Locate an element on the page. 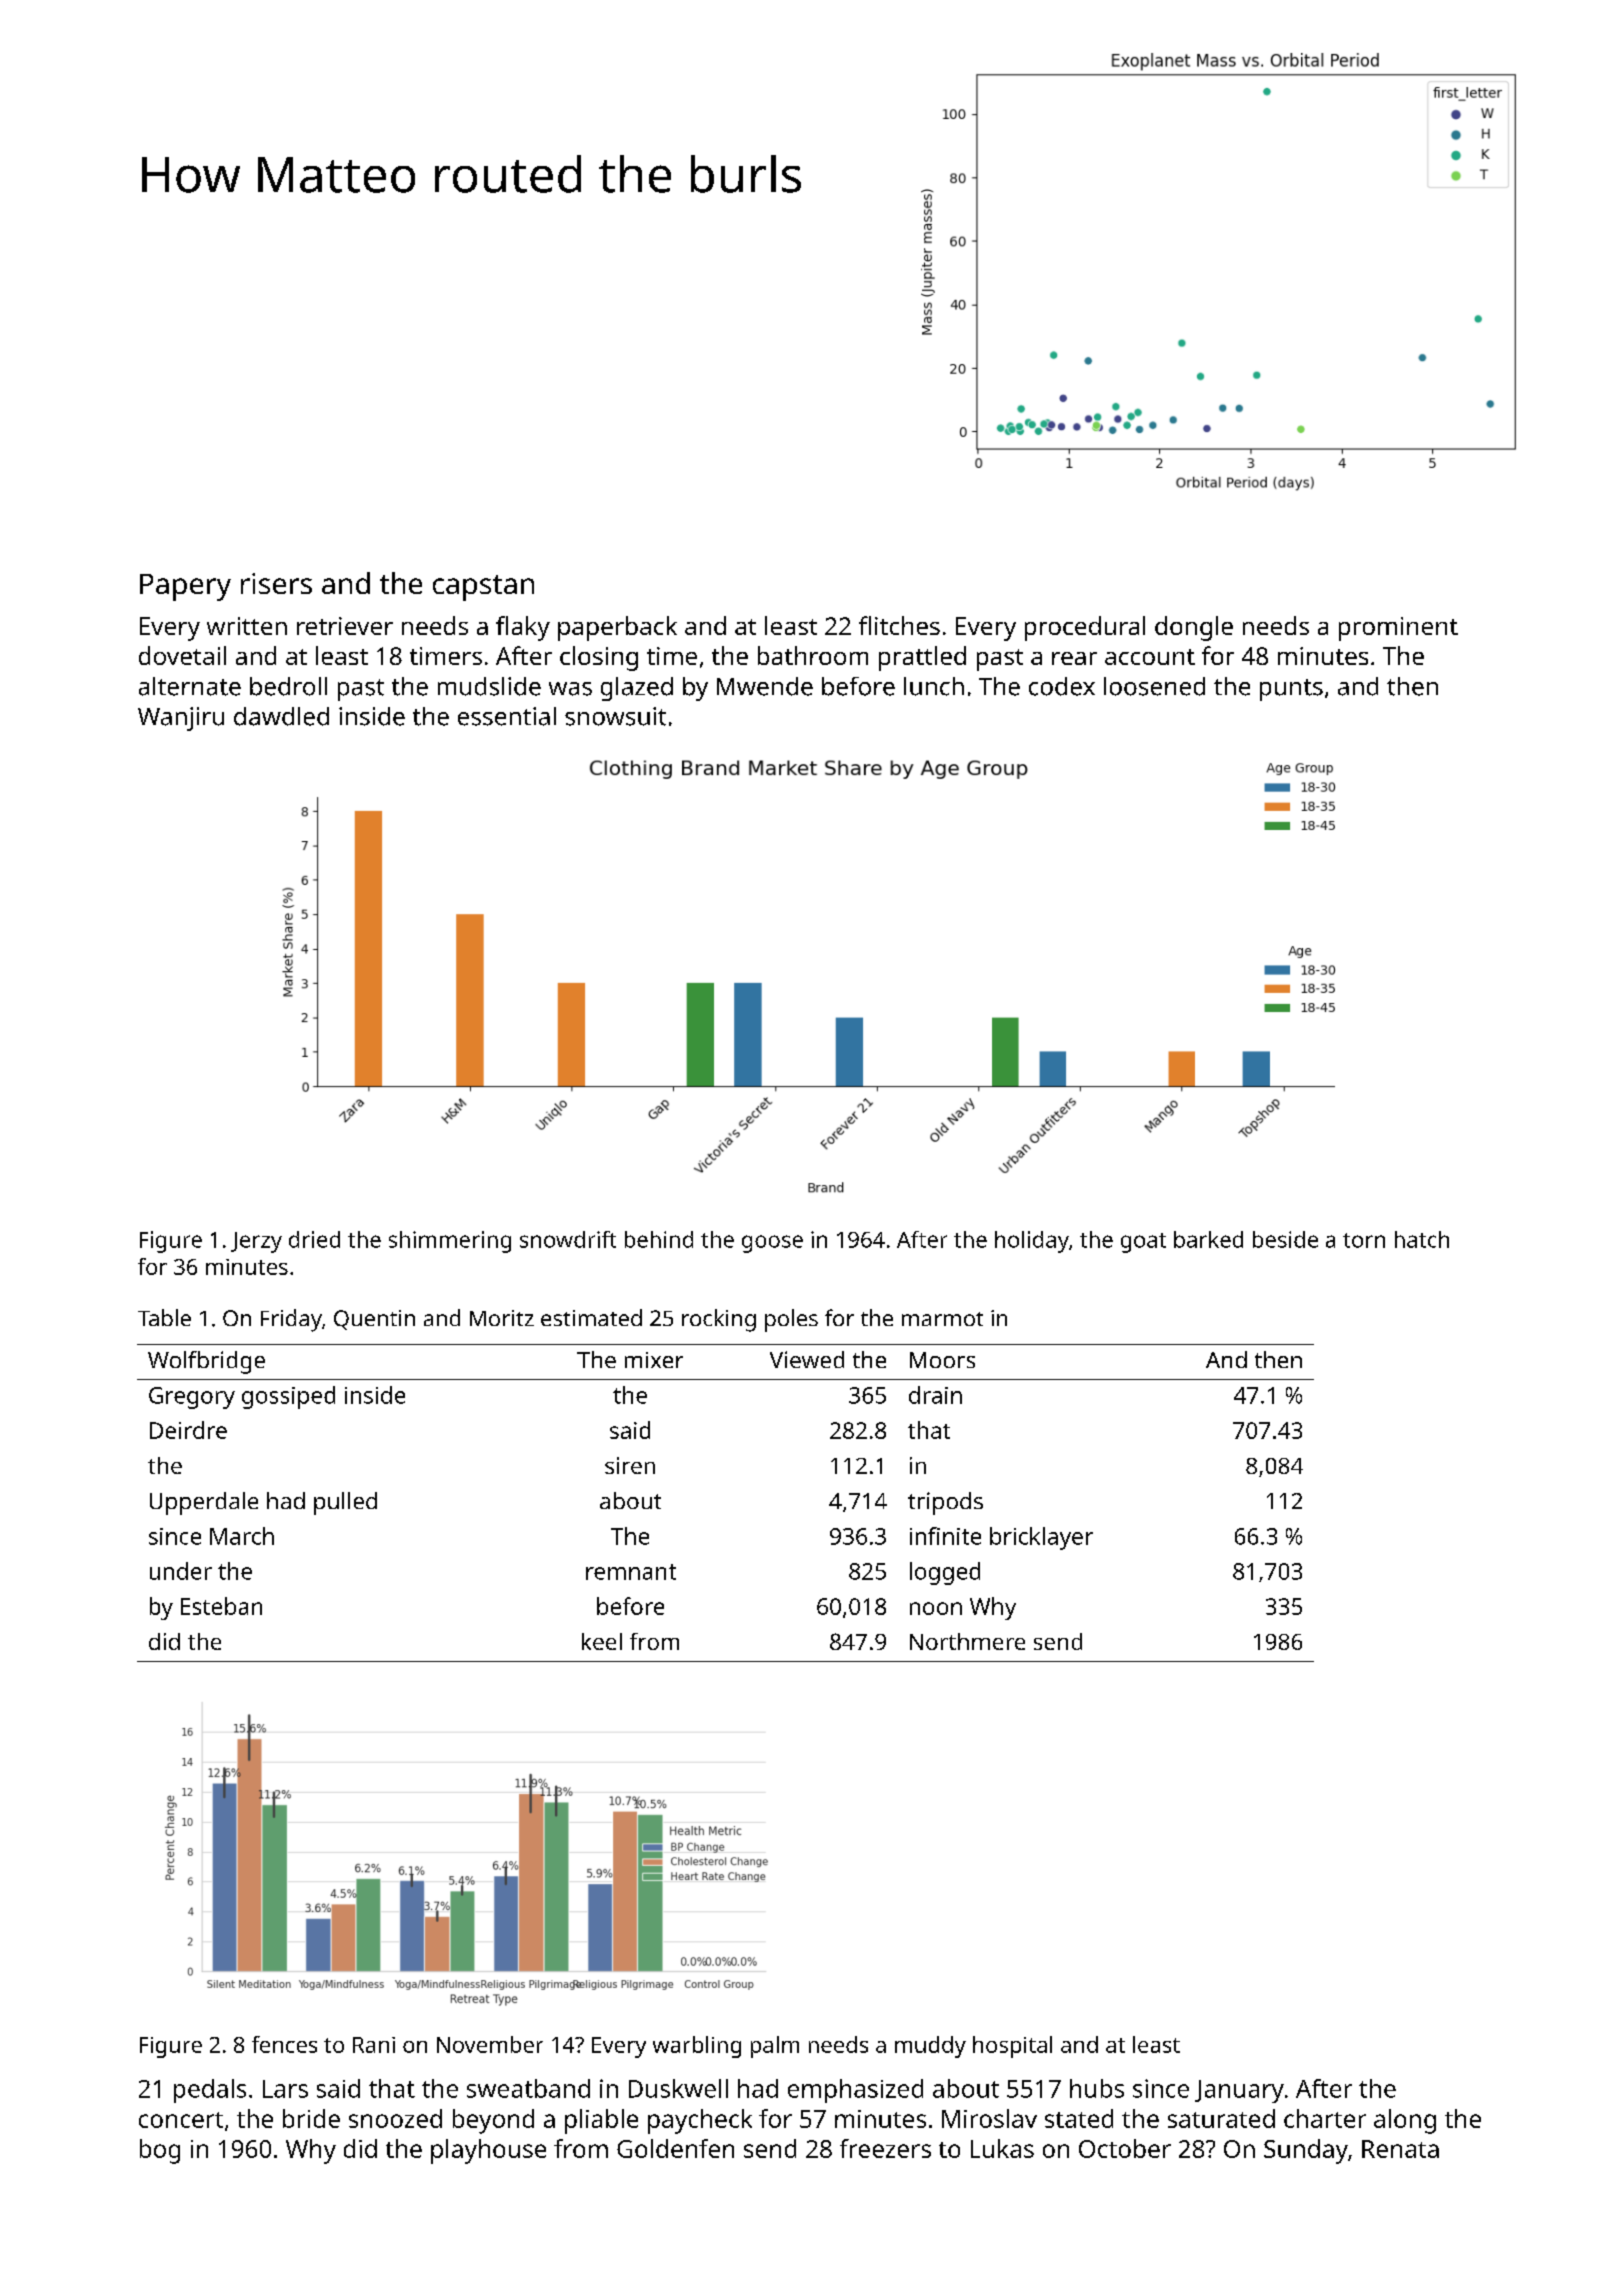  hospital is located at coordinates (1012, 2047).
